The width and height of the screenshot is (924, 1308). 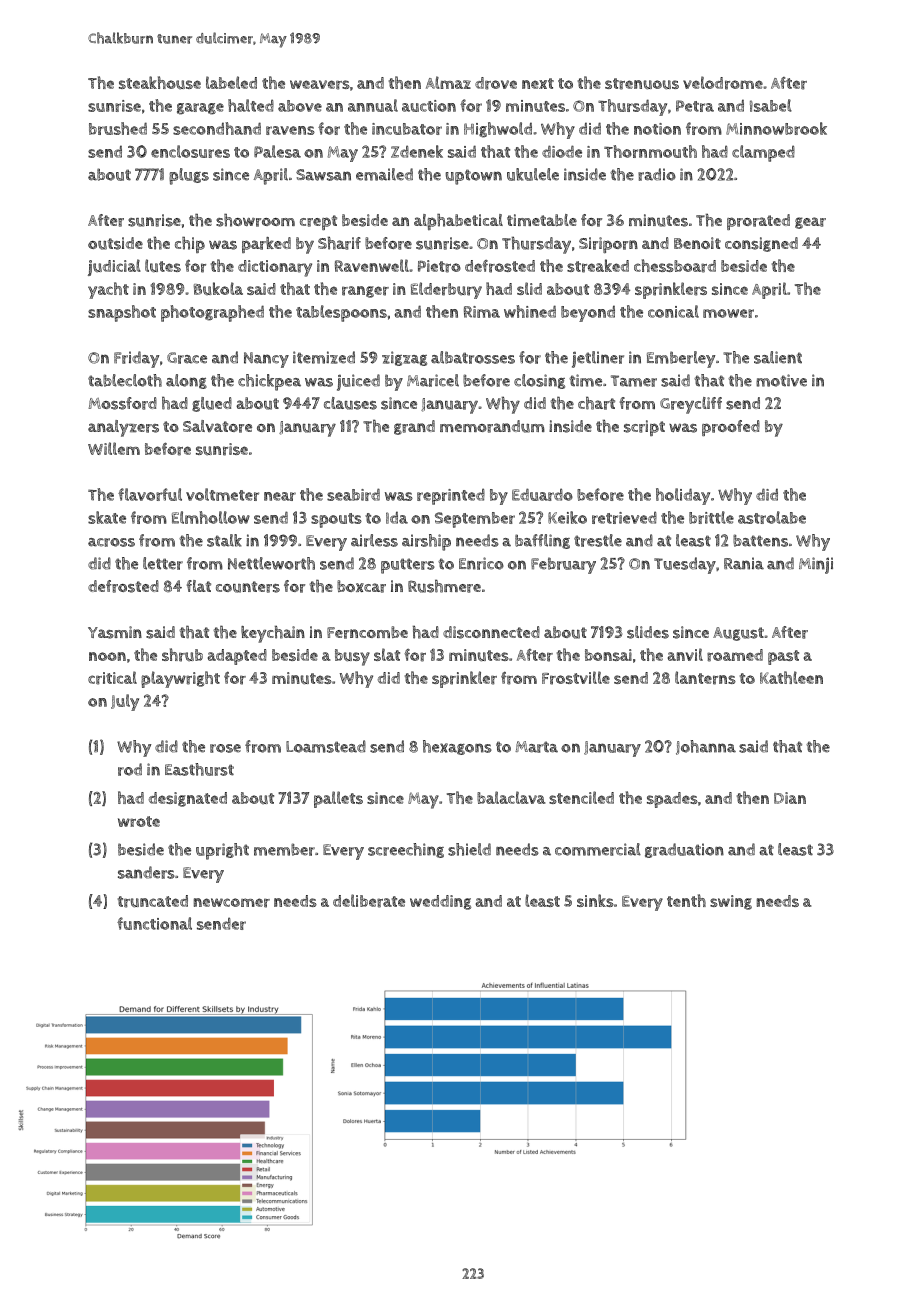 What do you see at coordinates (200, 109) in the screenshot?
I see `garage` at bounding box center [200, 109].
